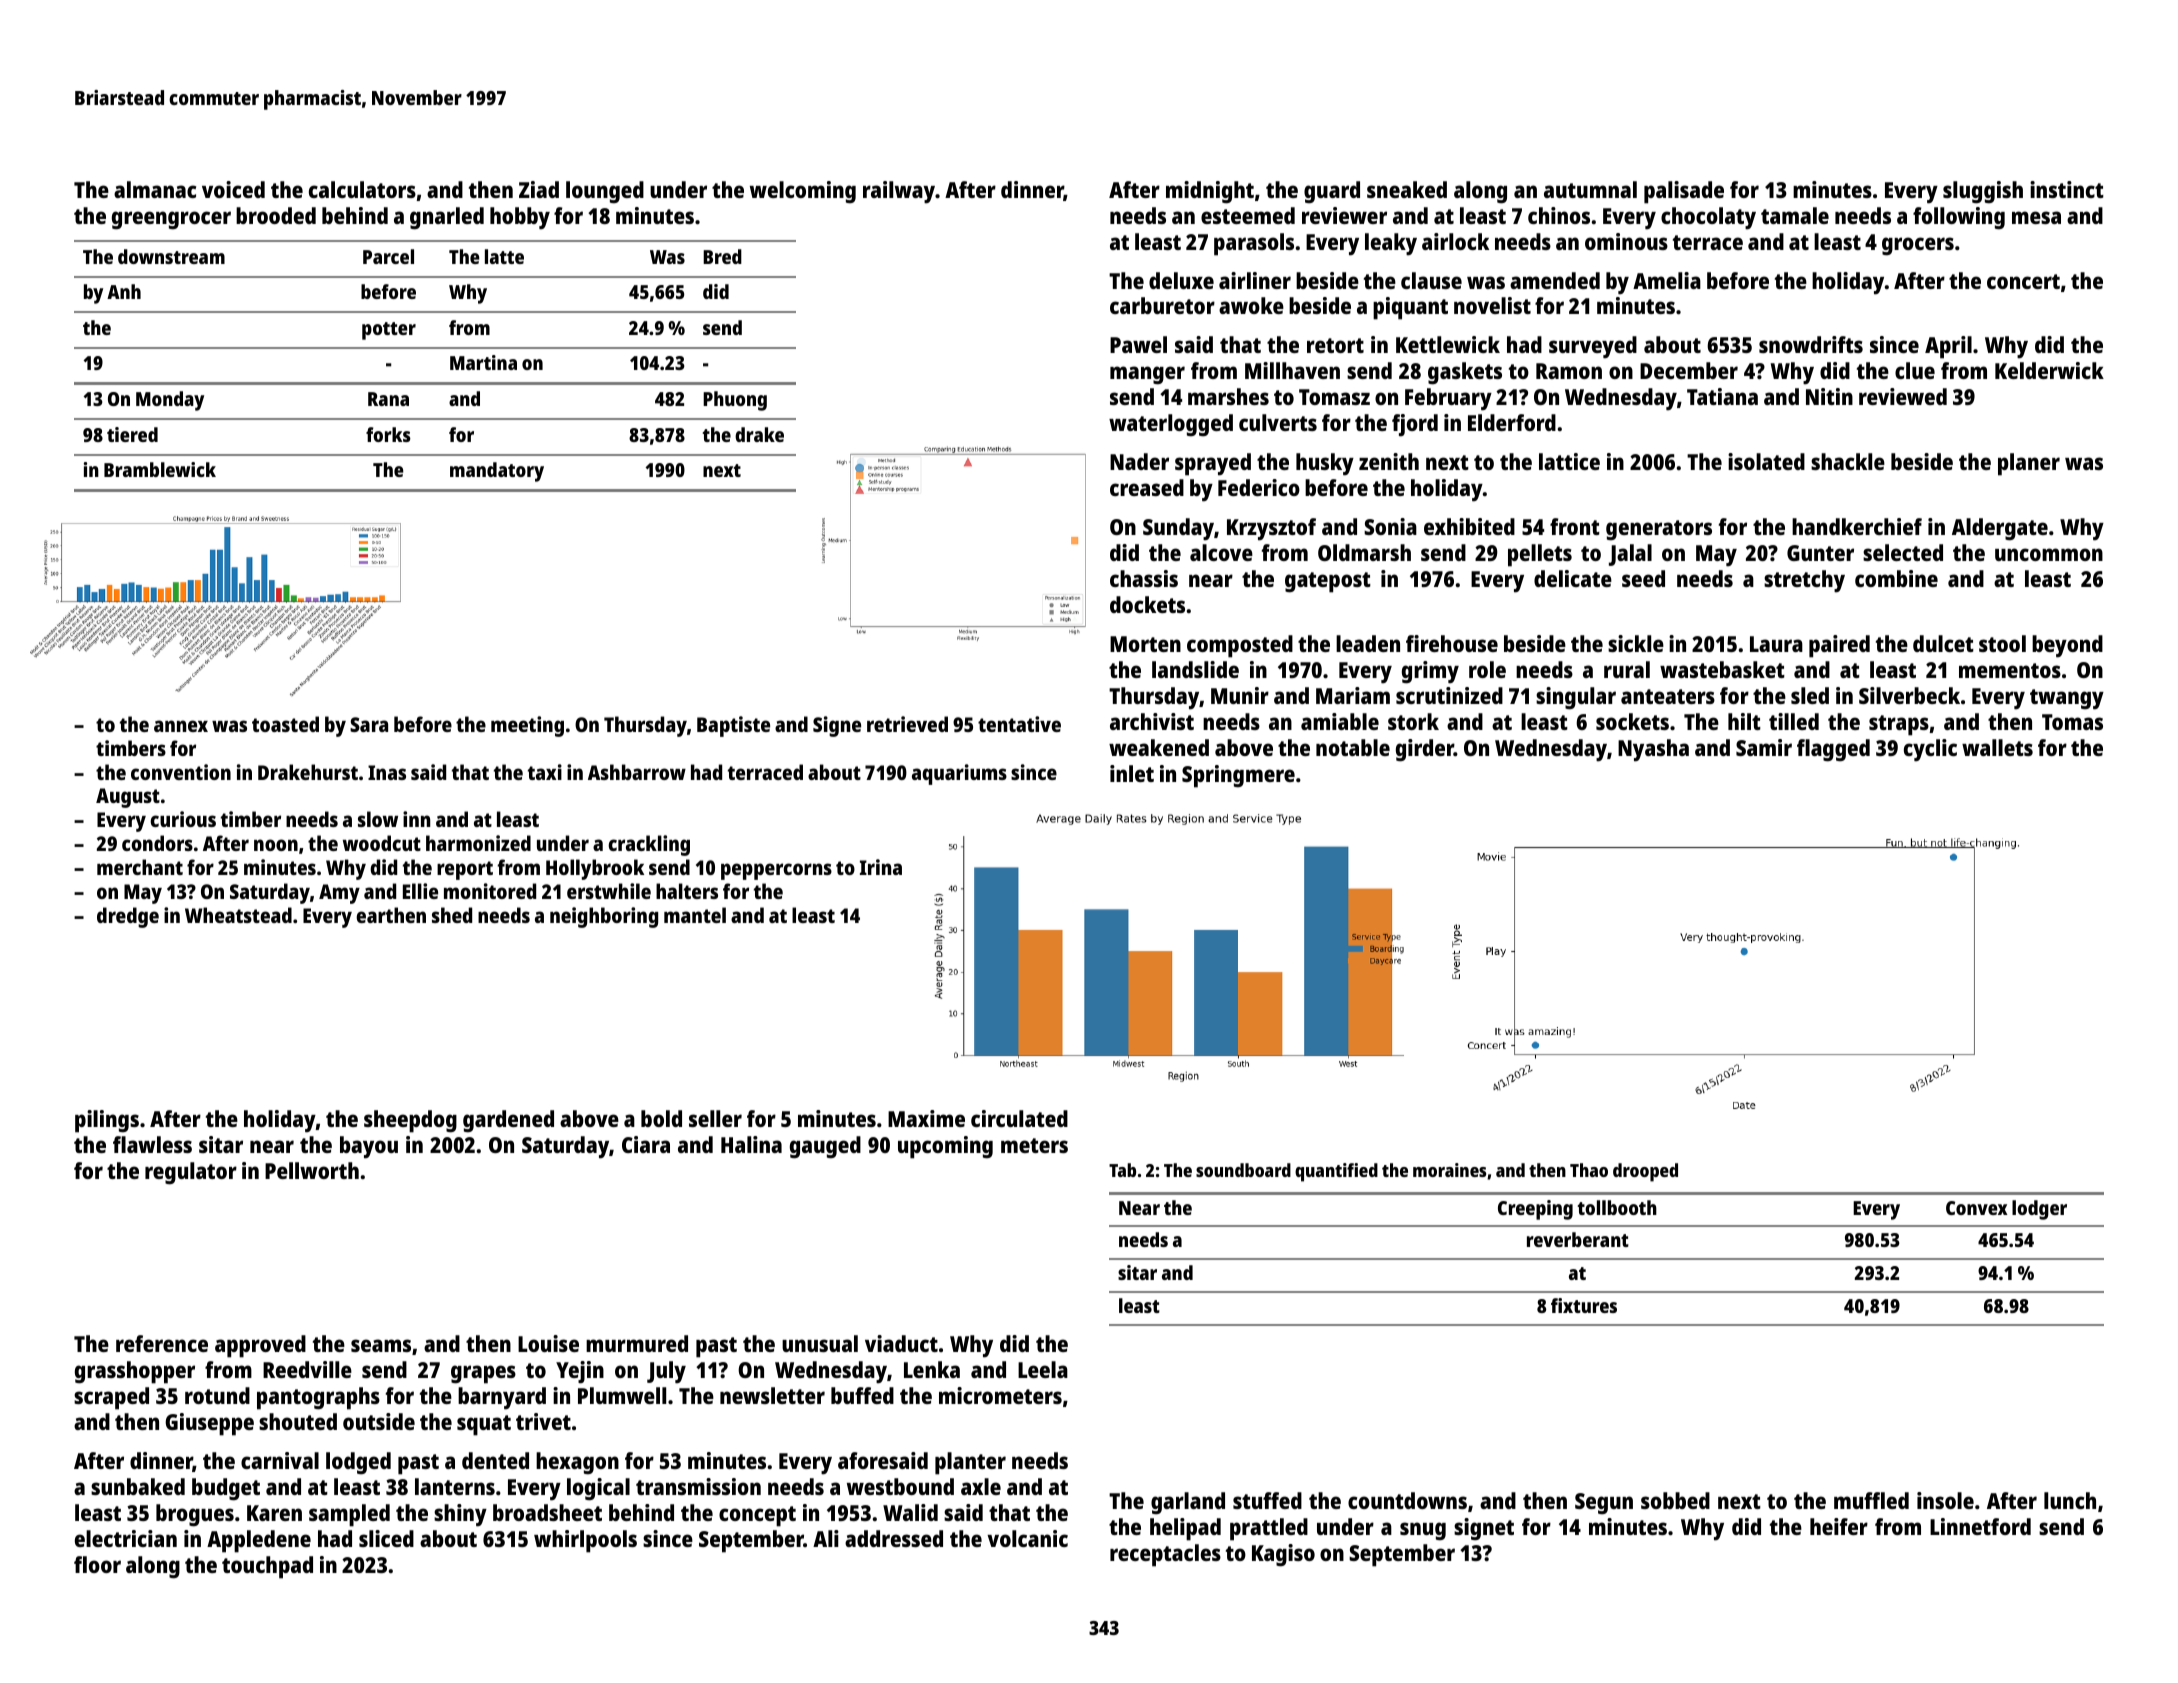 The width and height of the document is (2178, 1683). Describe the element at coordinates (881, 867) in the document. I see `Irina` at that location.
